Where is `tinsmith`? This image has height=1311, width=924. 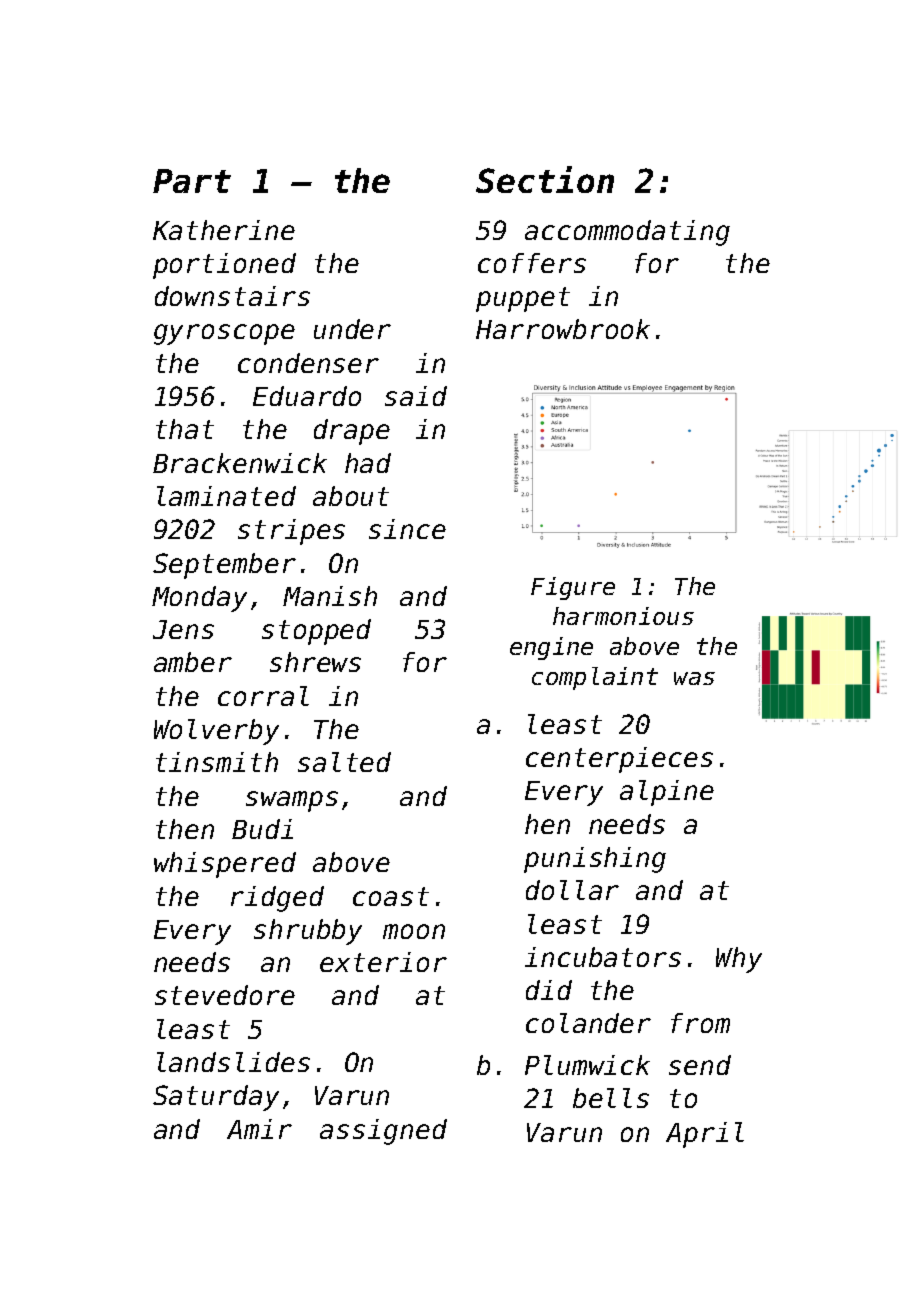
tinsmith is located at coordinates (217, 762).
